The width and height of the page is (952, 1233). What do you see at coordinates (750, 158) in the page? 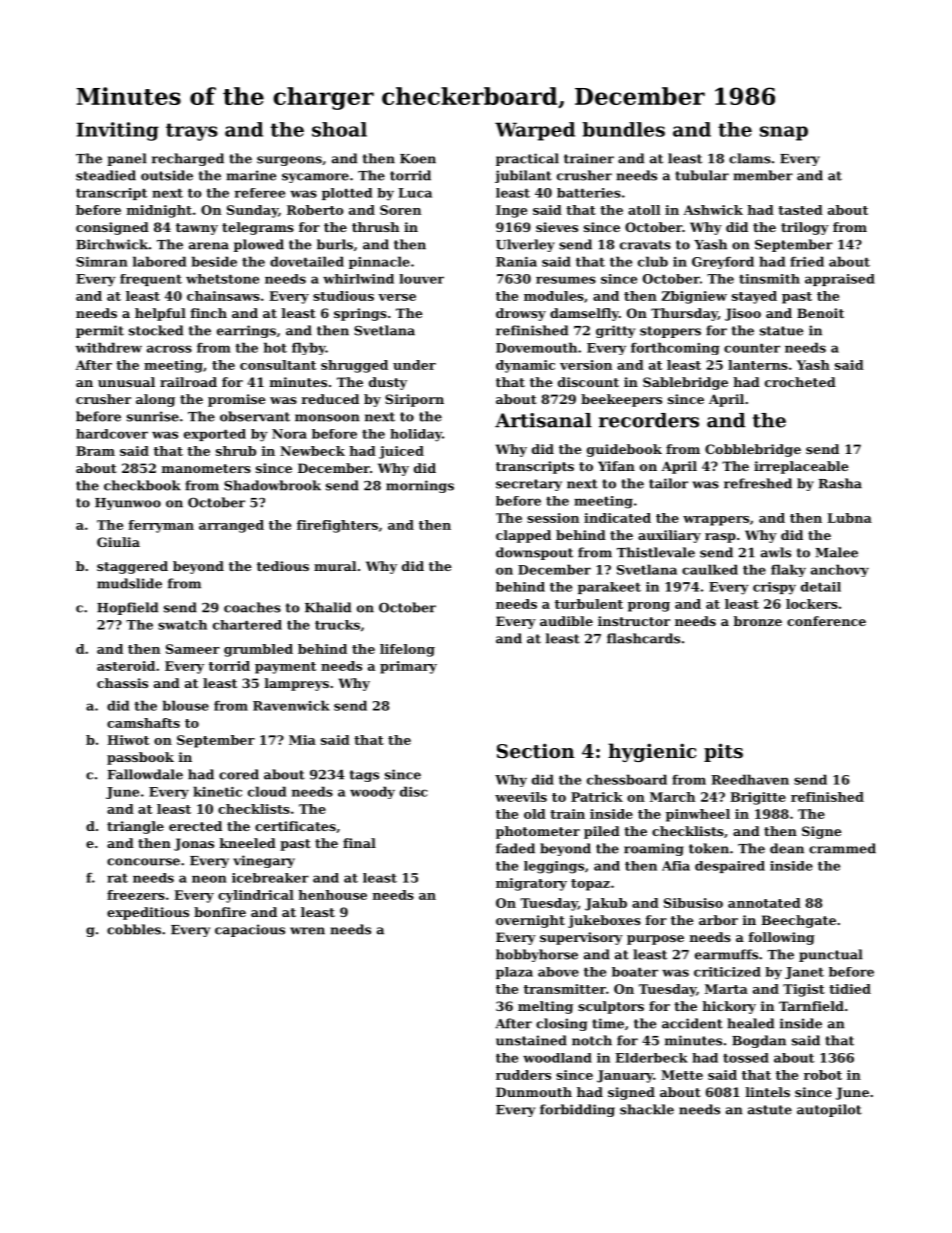
I see `clams` at bounding box center [750, 158].
